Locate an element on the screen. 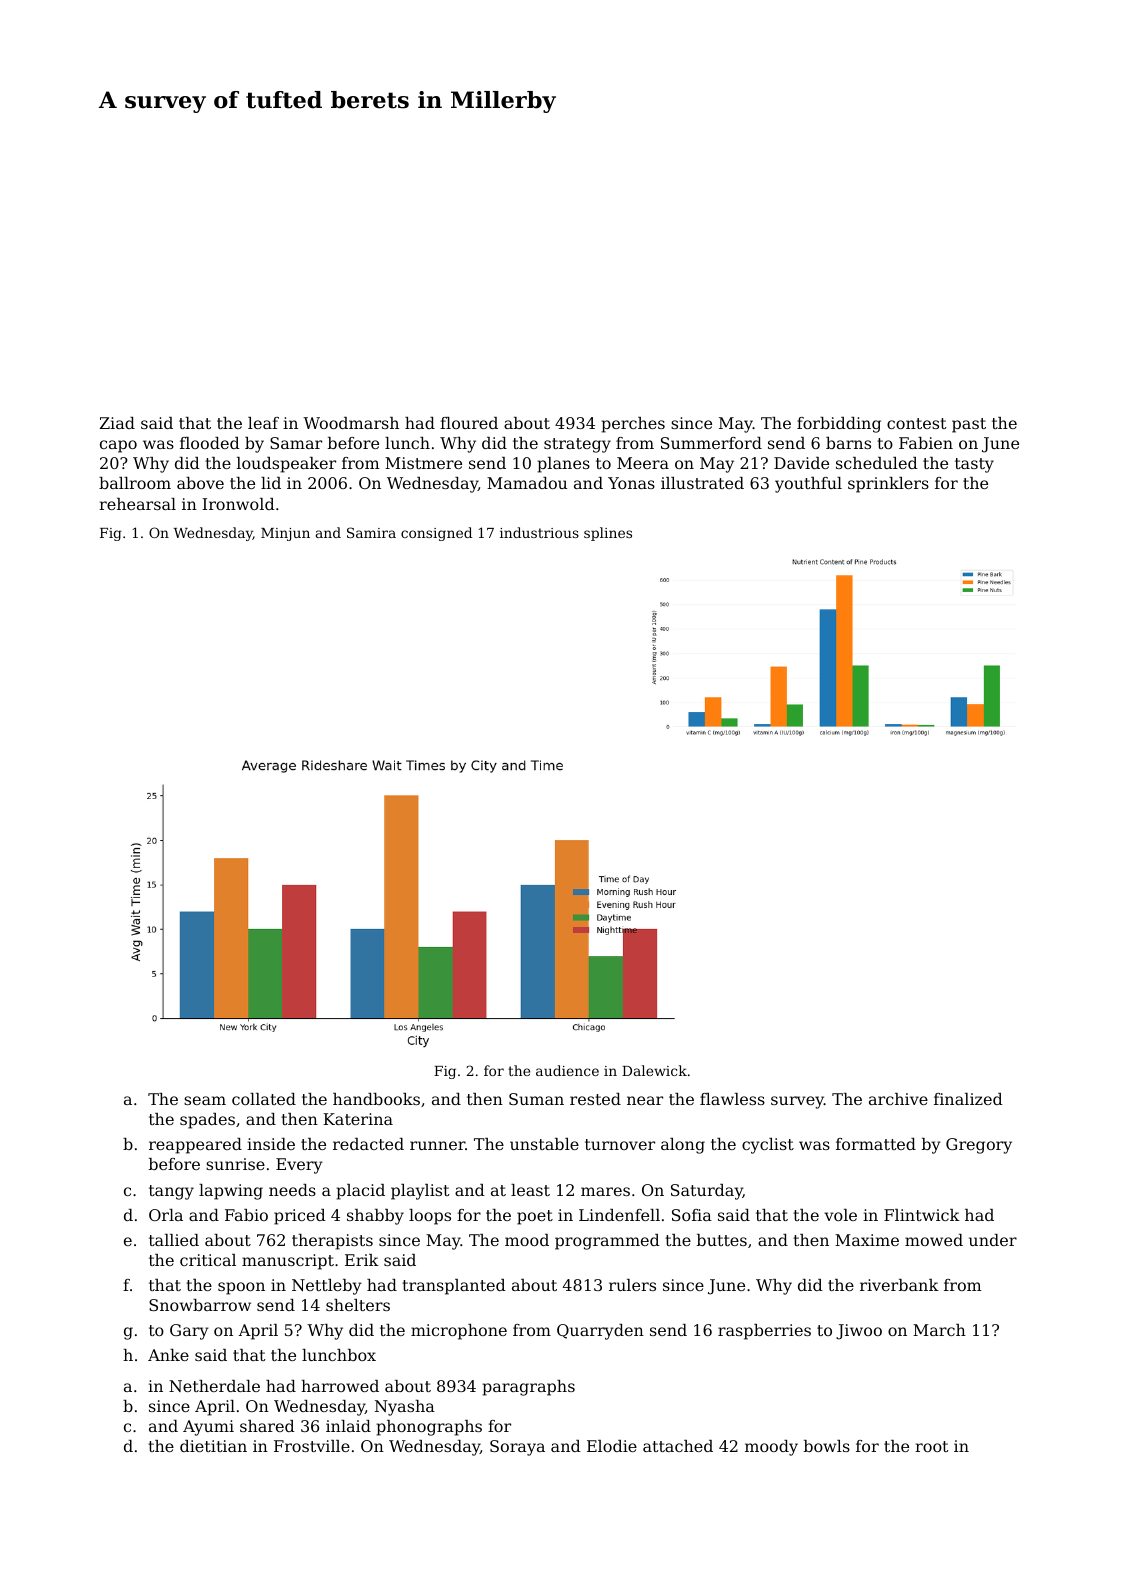 This screenshot has height=1592, width=1125. finalized is located at coordinates (968, 1099).
